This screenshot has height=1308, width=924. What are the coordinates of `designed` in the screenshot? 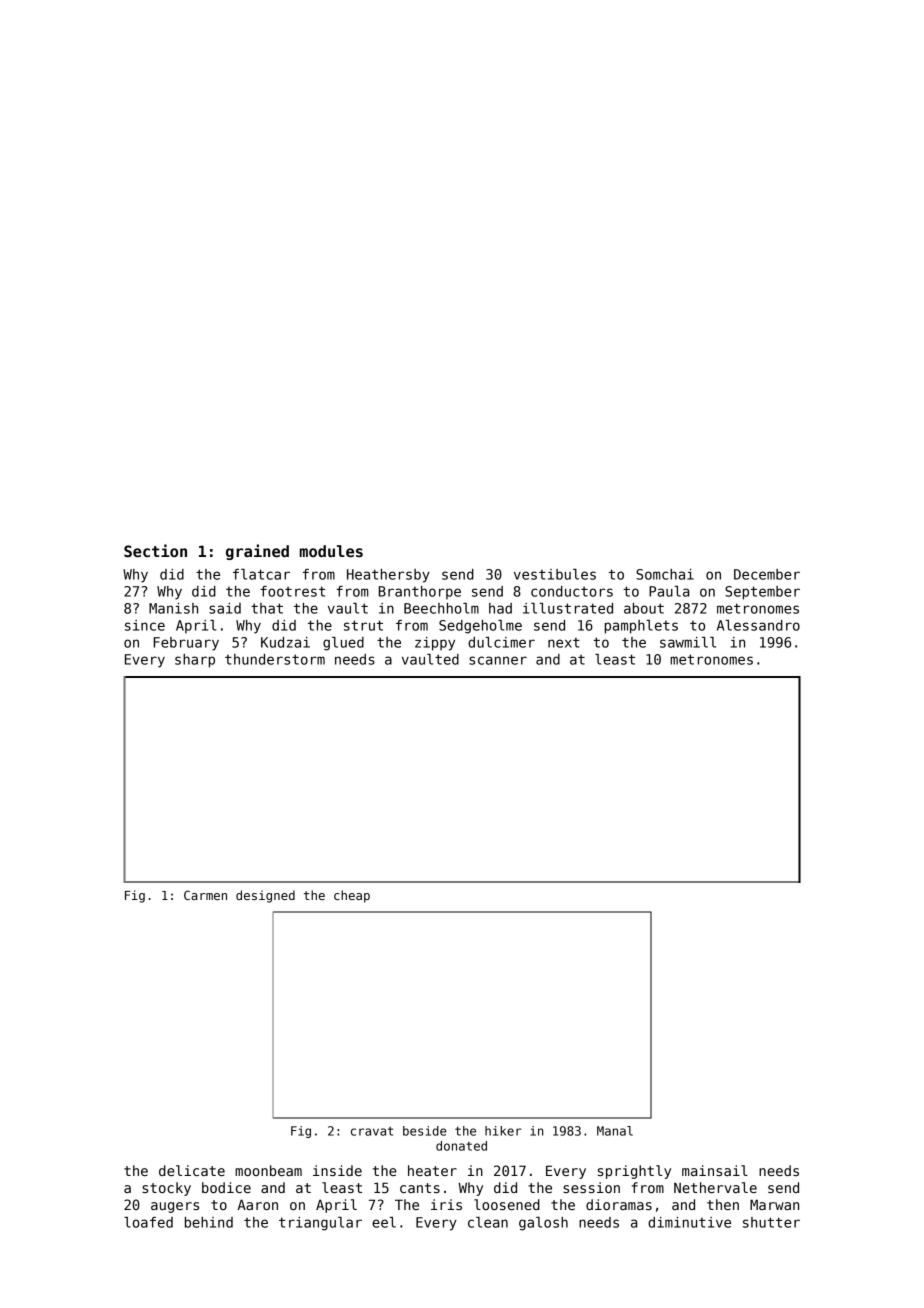 It's located at (265, 896).
